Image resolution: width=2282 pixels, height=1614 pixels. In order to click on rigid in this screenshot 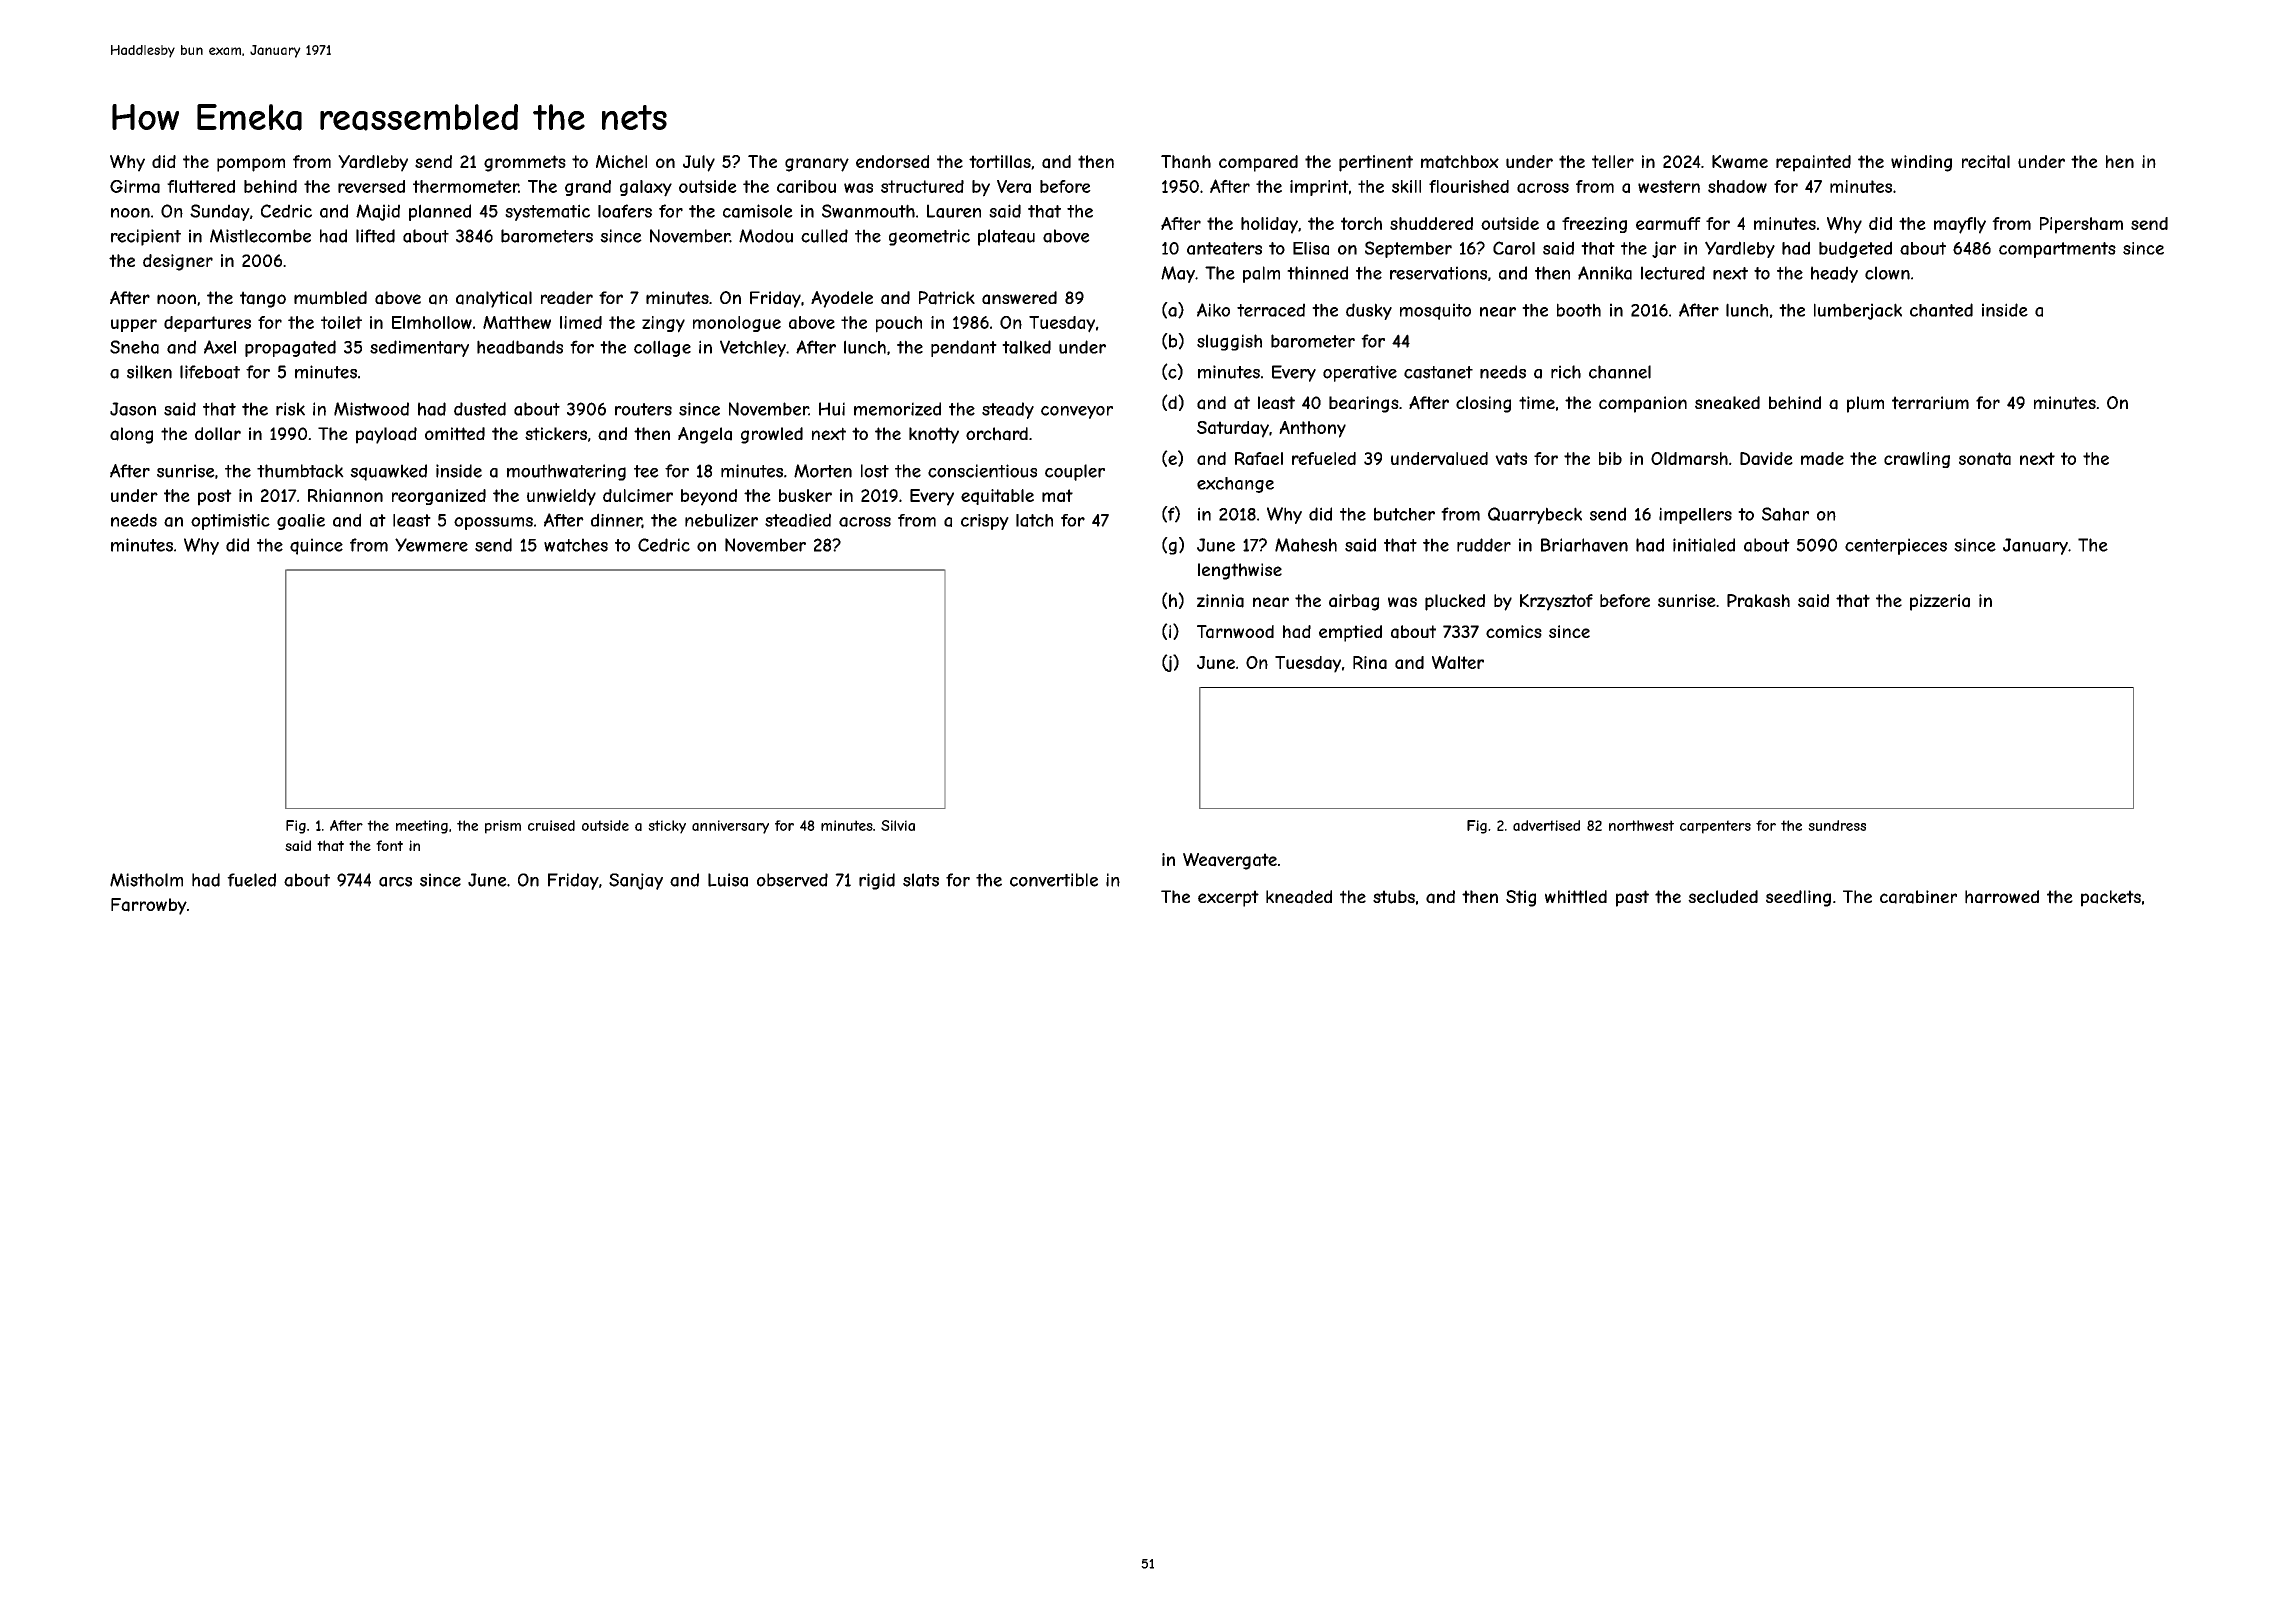, I will do `click(877, 881)`.
